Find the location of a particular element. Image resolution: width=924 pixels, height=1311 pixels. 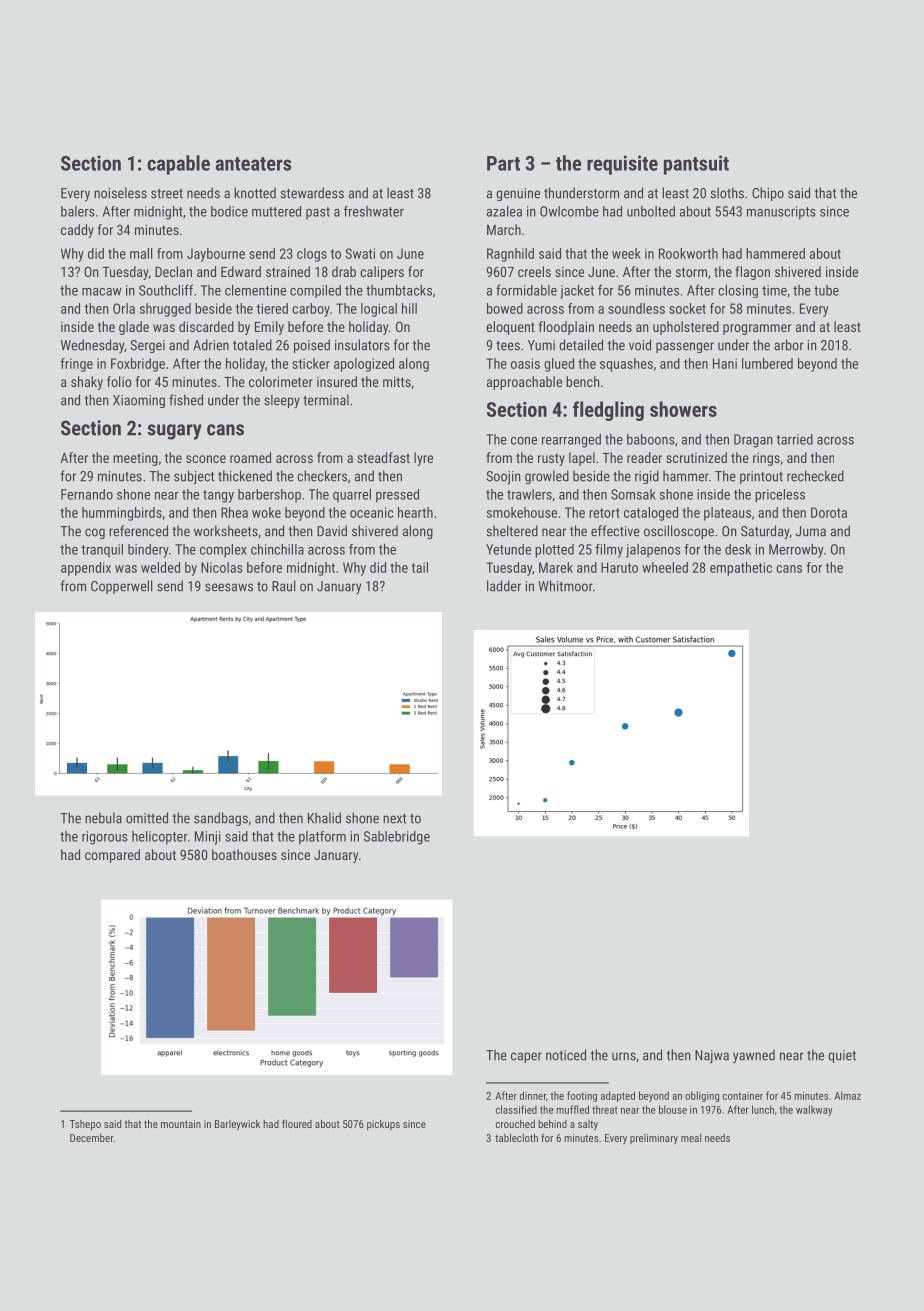

Whitmoor is located at coordinates (565, 586).
